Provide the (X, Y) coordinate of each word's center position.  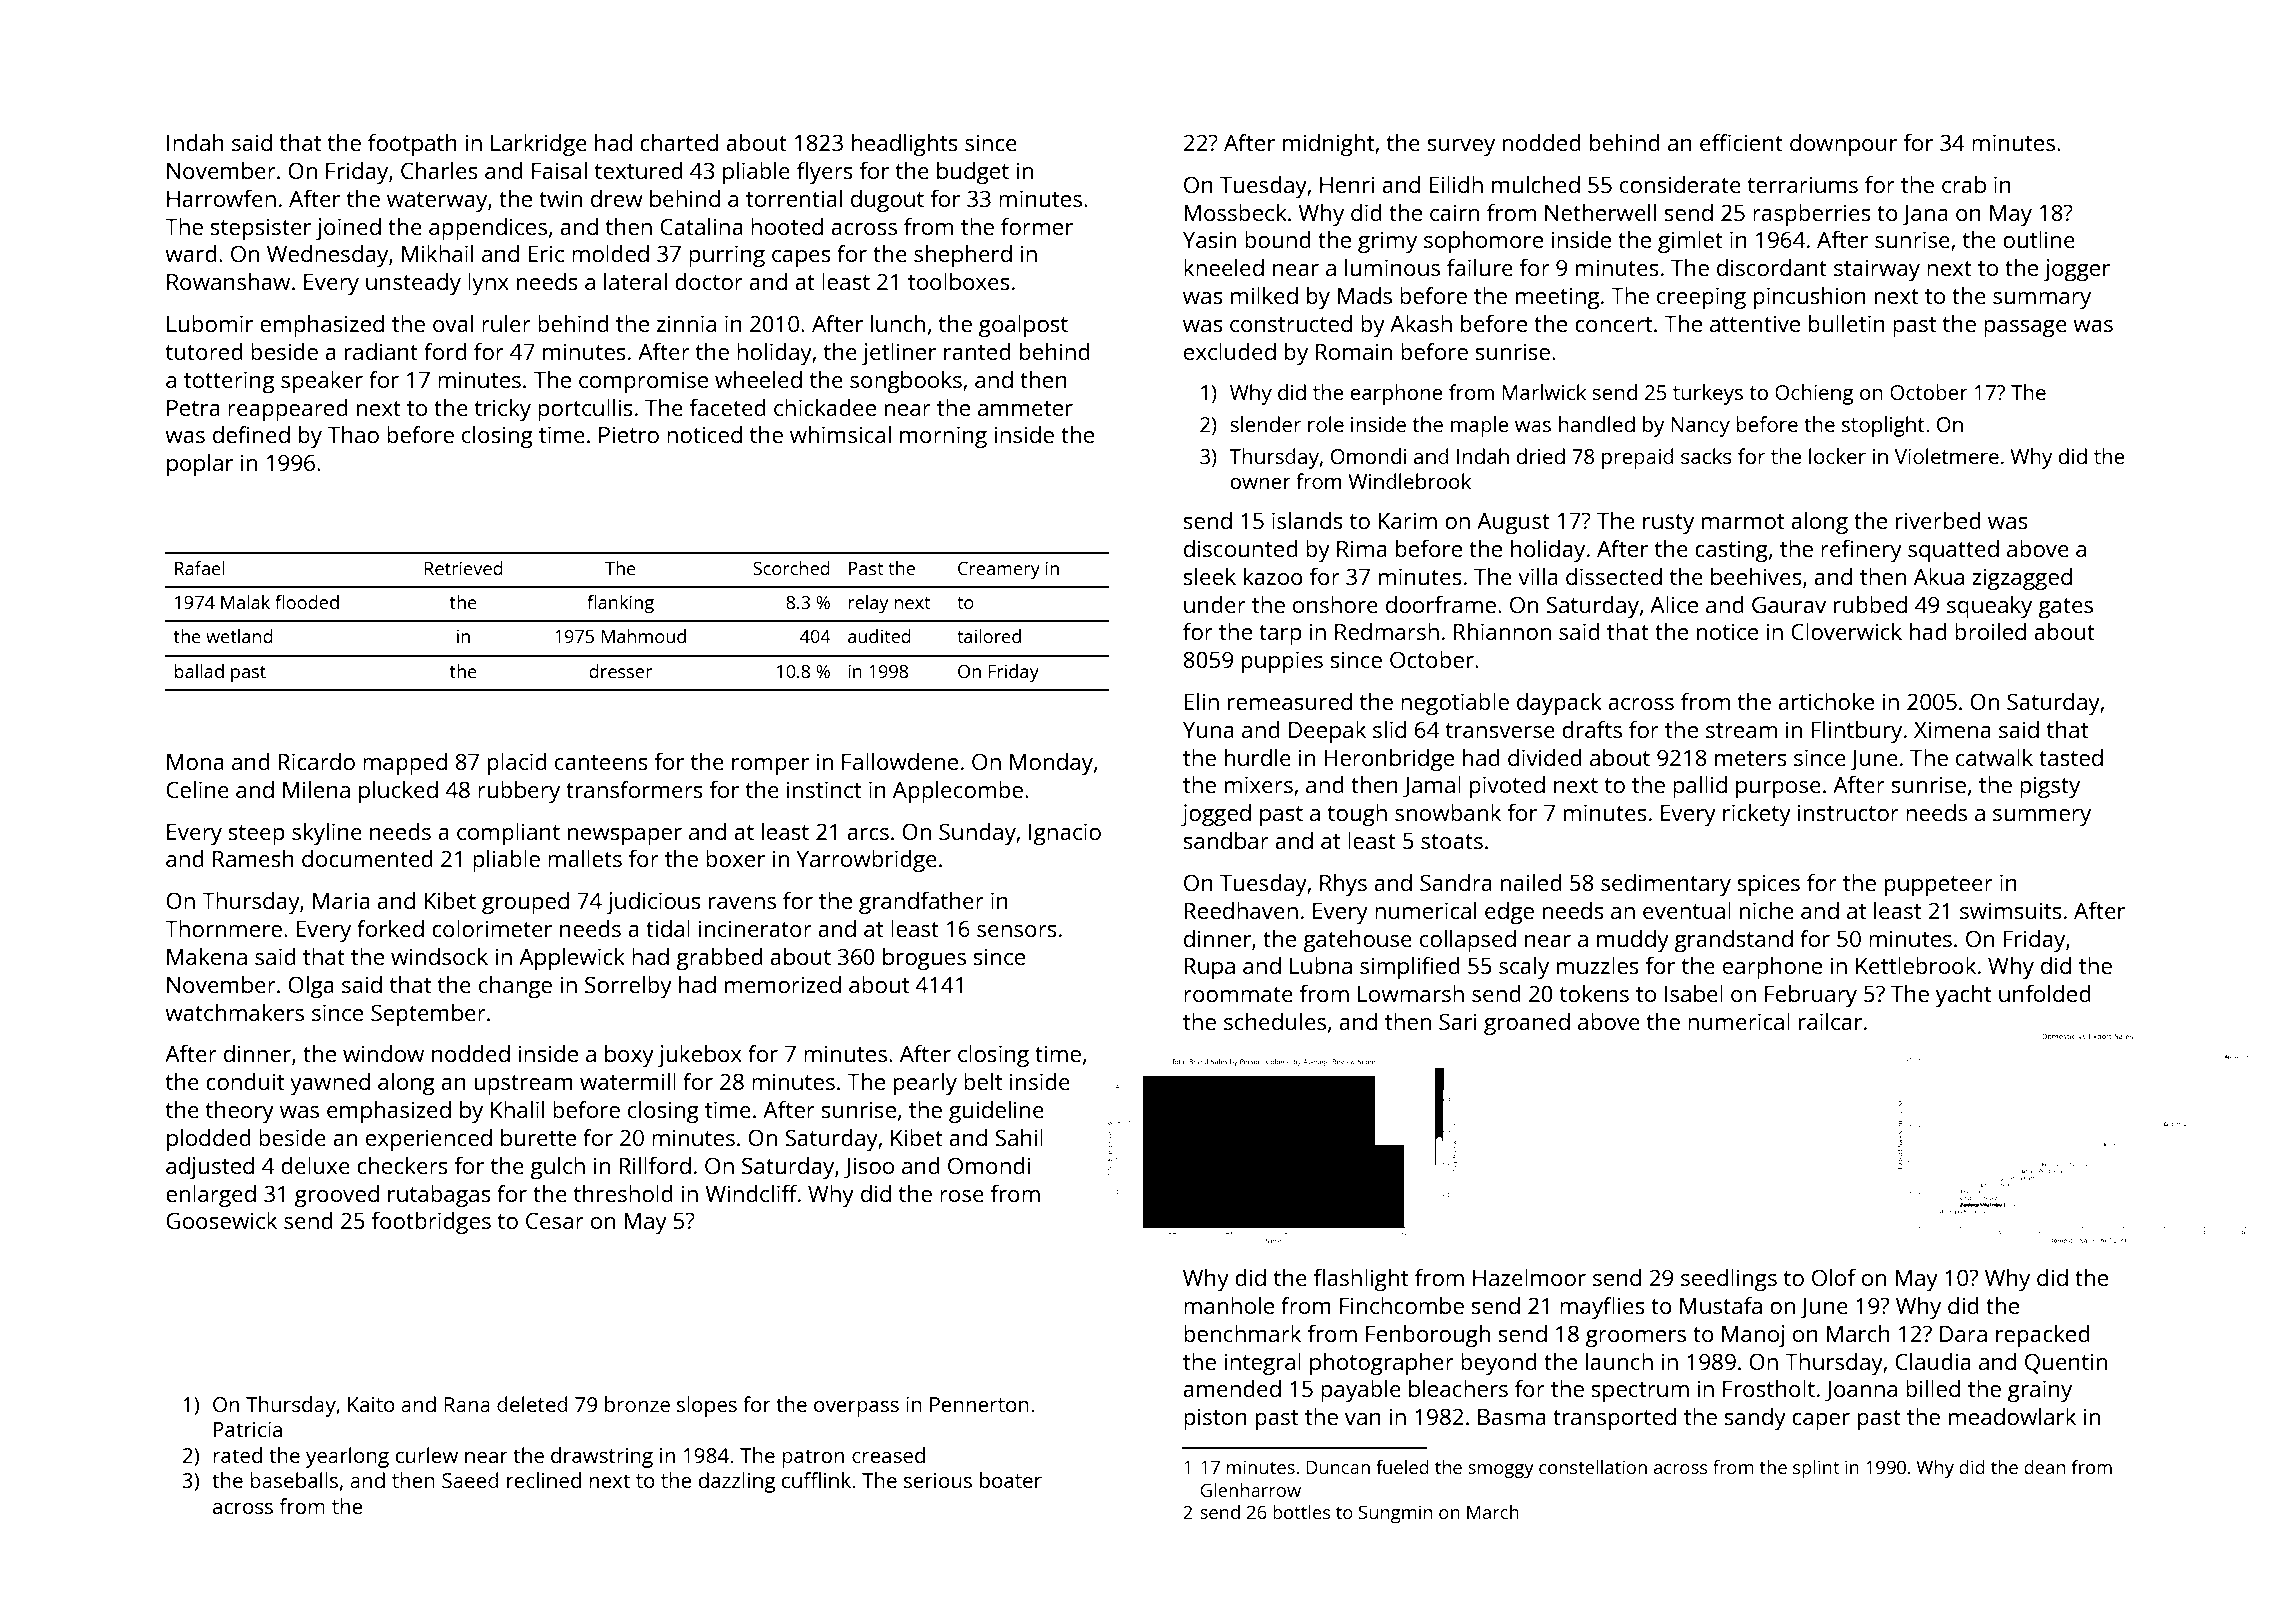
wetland (239, 636)
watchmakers (234, 1012)
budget (973, 173)
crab (1964, 184)
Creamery (999, 571)
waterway (437, 202)
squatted (1953, 551)
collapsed (1468, 941)
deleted (532, 1404)
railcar (1830, 1021)
